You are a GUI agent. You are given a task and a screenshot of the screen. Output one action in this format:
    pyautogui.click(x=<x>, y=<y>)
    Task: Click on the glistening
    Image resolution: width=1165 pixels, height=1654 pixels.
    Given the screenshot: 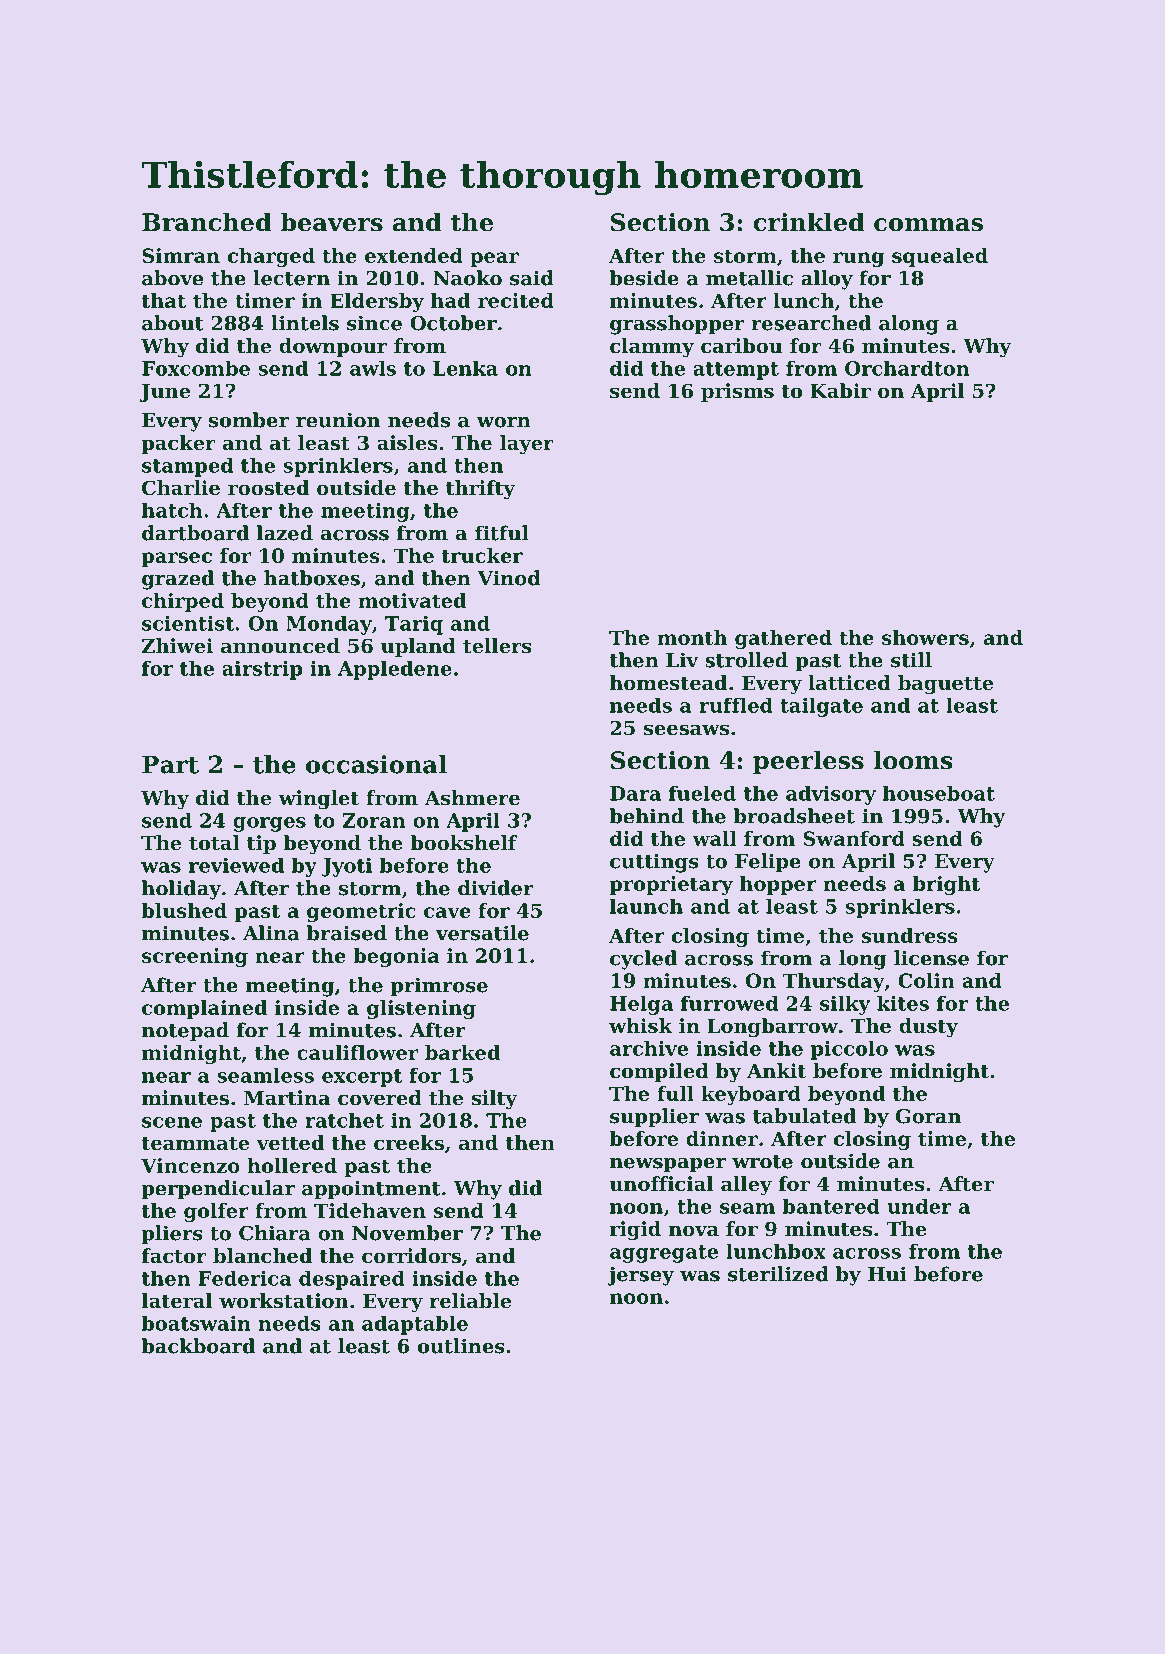 What is the action you would take?
    pyautogui.click(x=421, y=1009)
